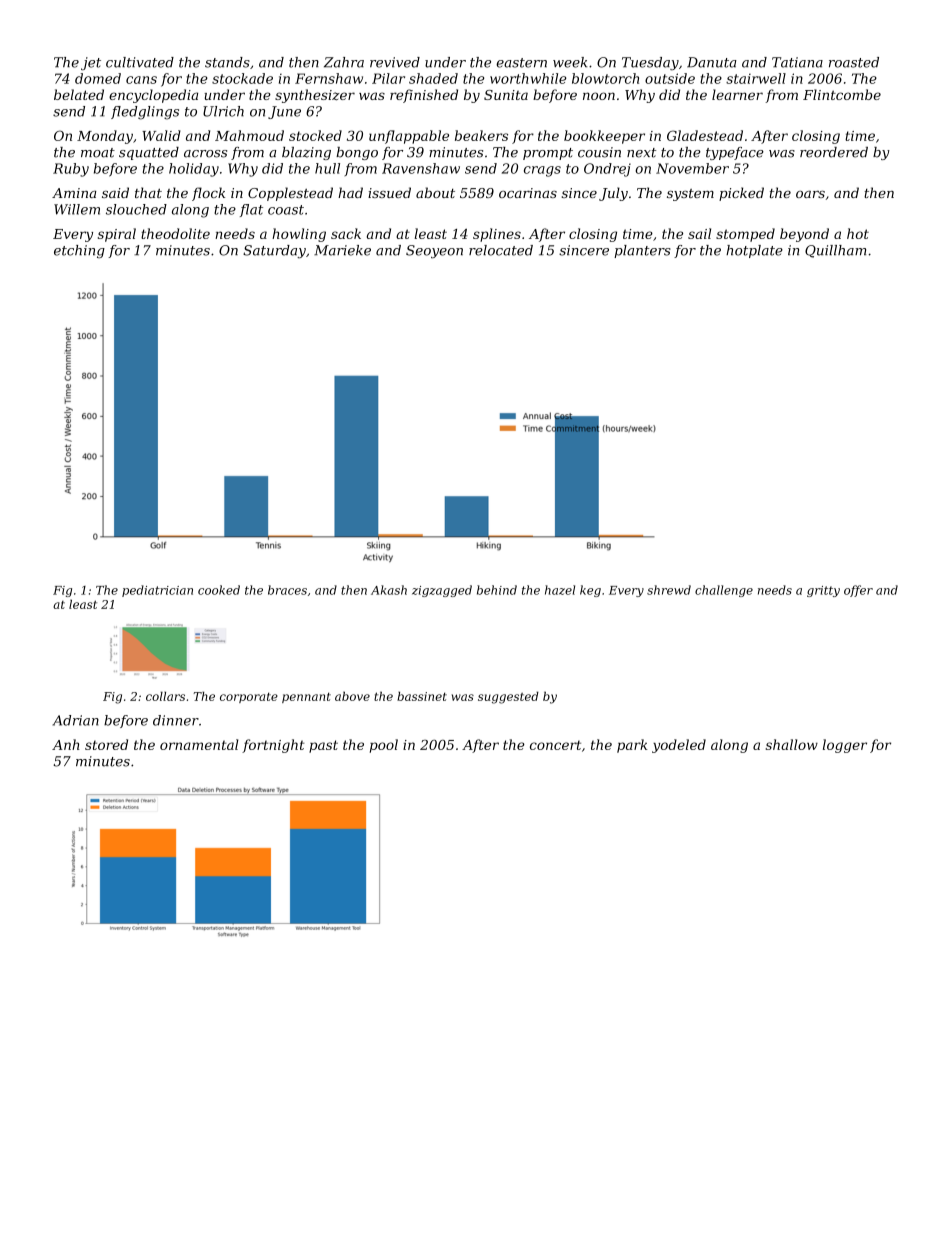  I want to click on pediatrician, so click(157, 591).
